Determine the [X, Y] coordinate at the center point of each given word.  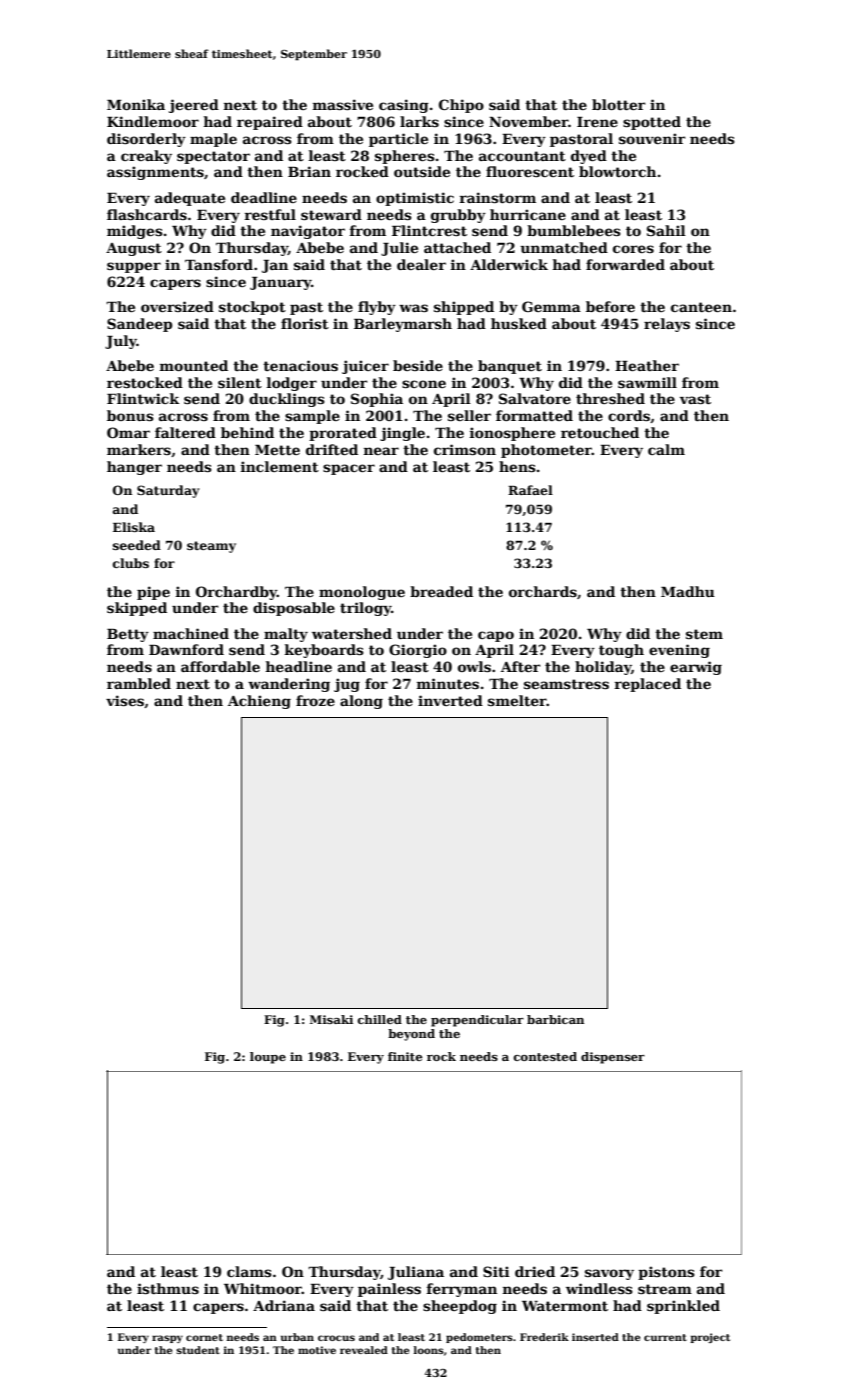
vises [125, 700]
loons [429, 1350]
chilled [380, 1019]
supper [134, 267]
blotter [618, 104]
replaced [647, 685]
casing [404, 106]
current [665, 1337]
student [198, 1350]
